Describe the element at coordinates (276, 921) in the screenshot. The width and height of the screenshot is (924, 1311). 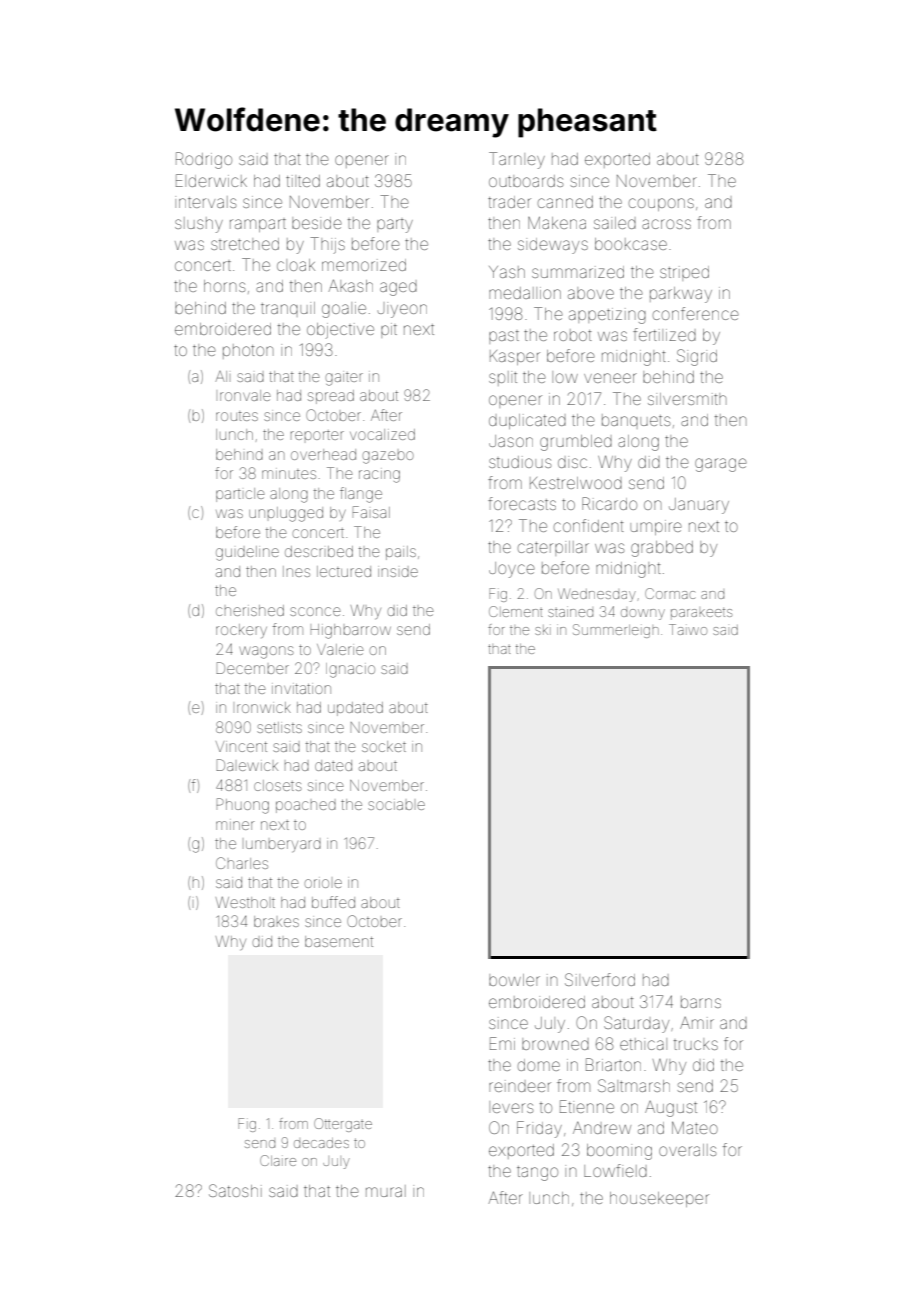
I see `brakes` at that location.
